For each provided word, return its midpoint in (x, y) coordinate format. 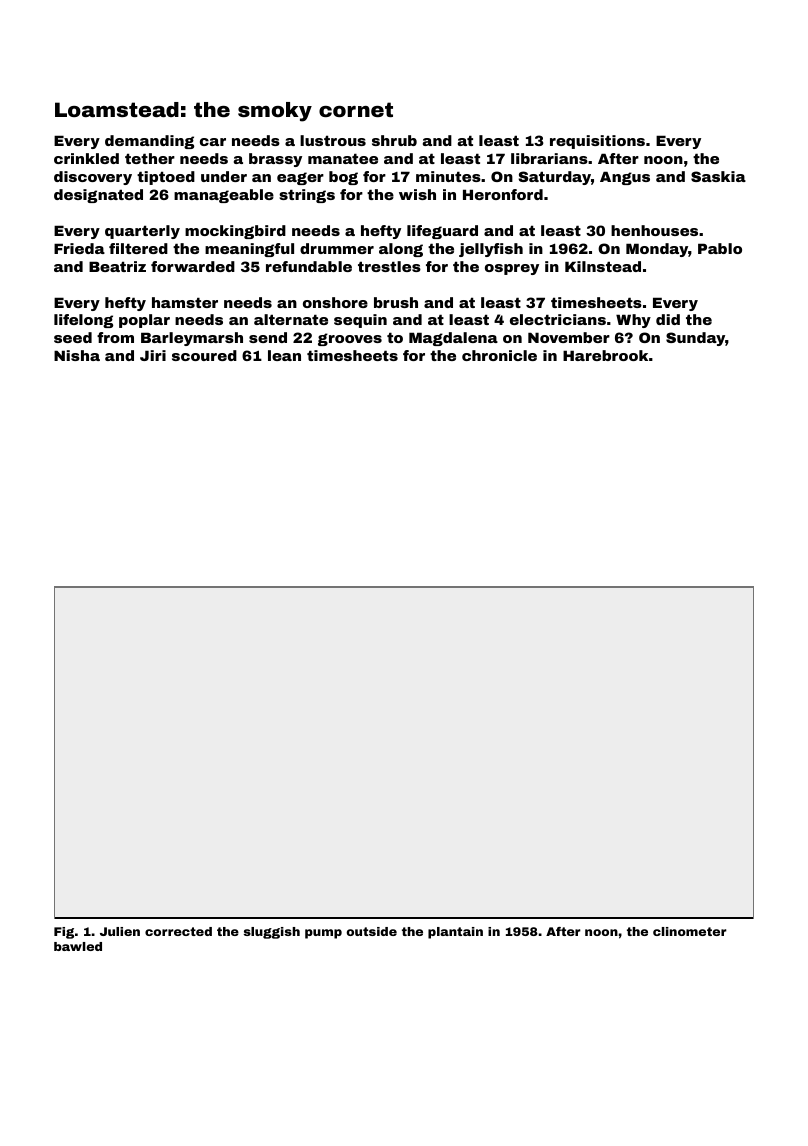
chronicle (499, 355)
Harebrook (605, 355)
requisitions (597, 142)
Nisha (77, 355)
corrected (178, 931)
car (213, 142)
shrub (394, 140)
